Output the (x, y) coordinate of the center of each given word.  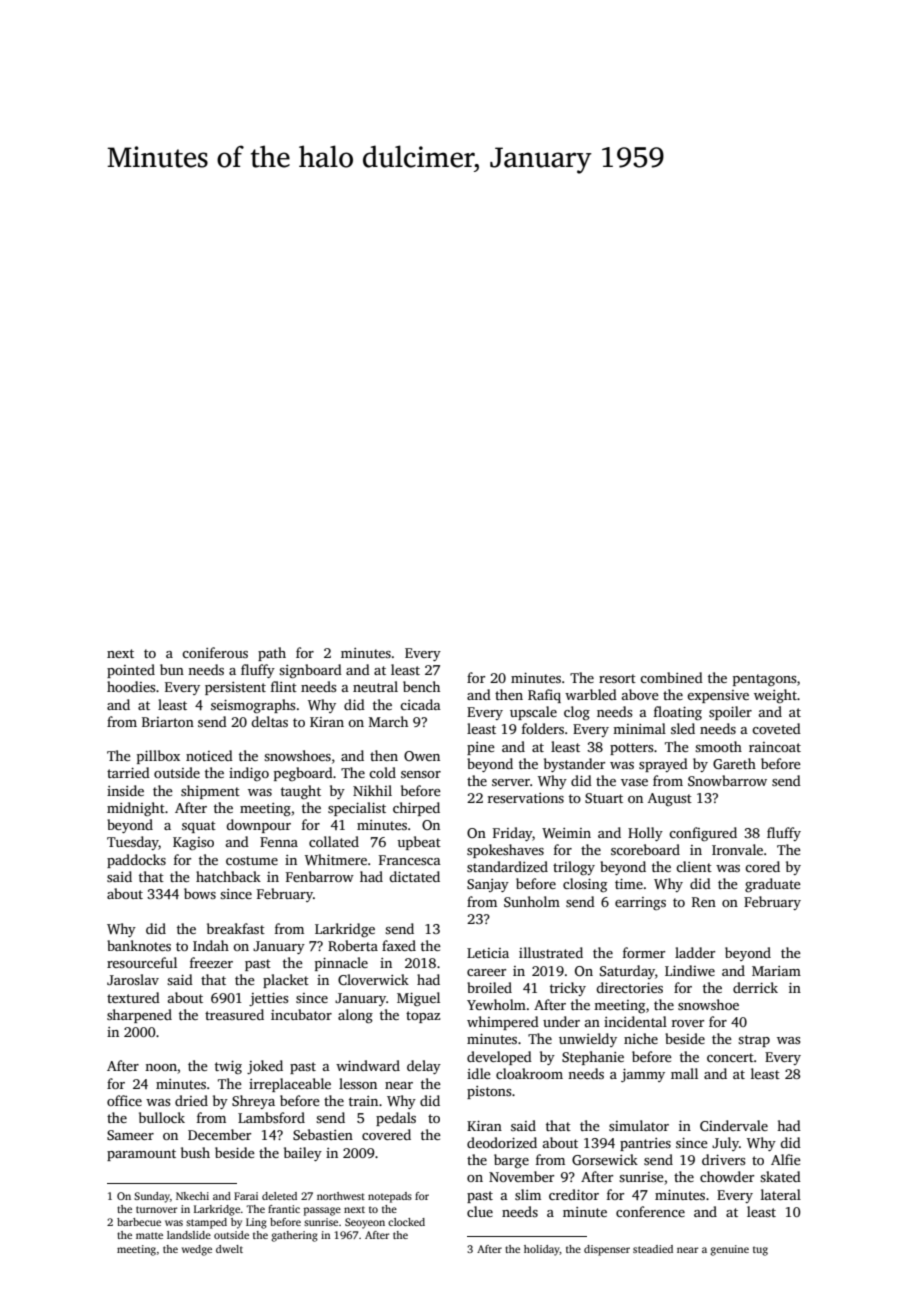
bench (421, 686)
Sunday (152, 1197)
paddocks (136, 861)
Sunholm (532, 901)
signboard (310, 671)
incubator (301, 1014)
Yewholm (496, 1004)
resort (617, 678)
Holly (645, 834)
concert (730, 1057)
